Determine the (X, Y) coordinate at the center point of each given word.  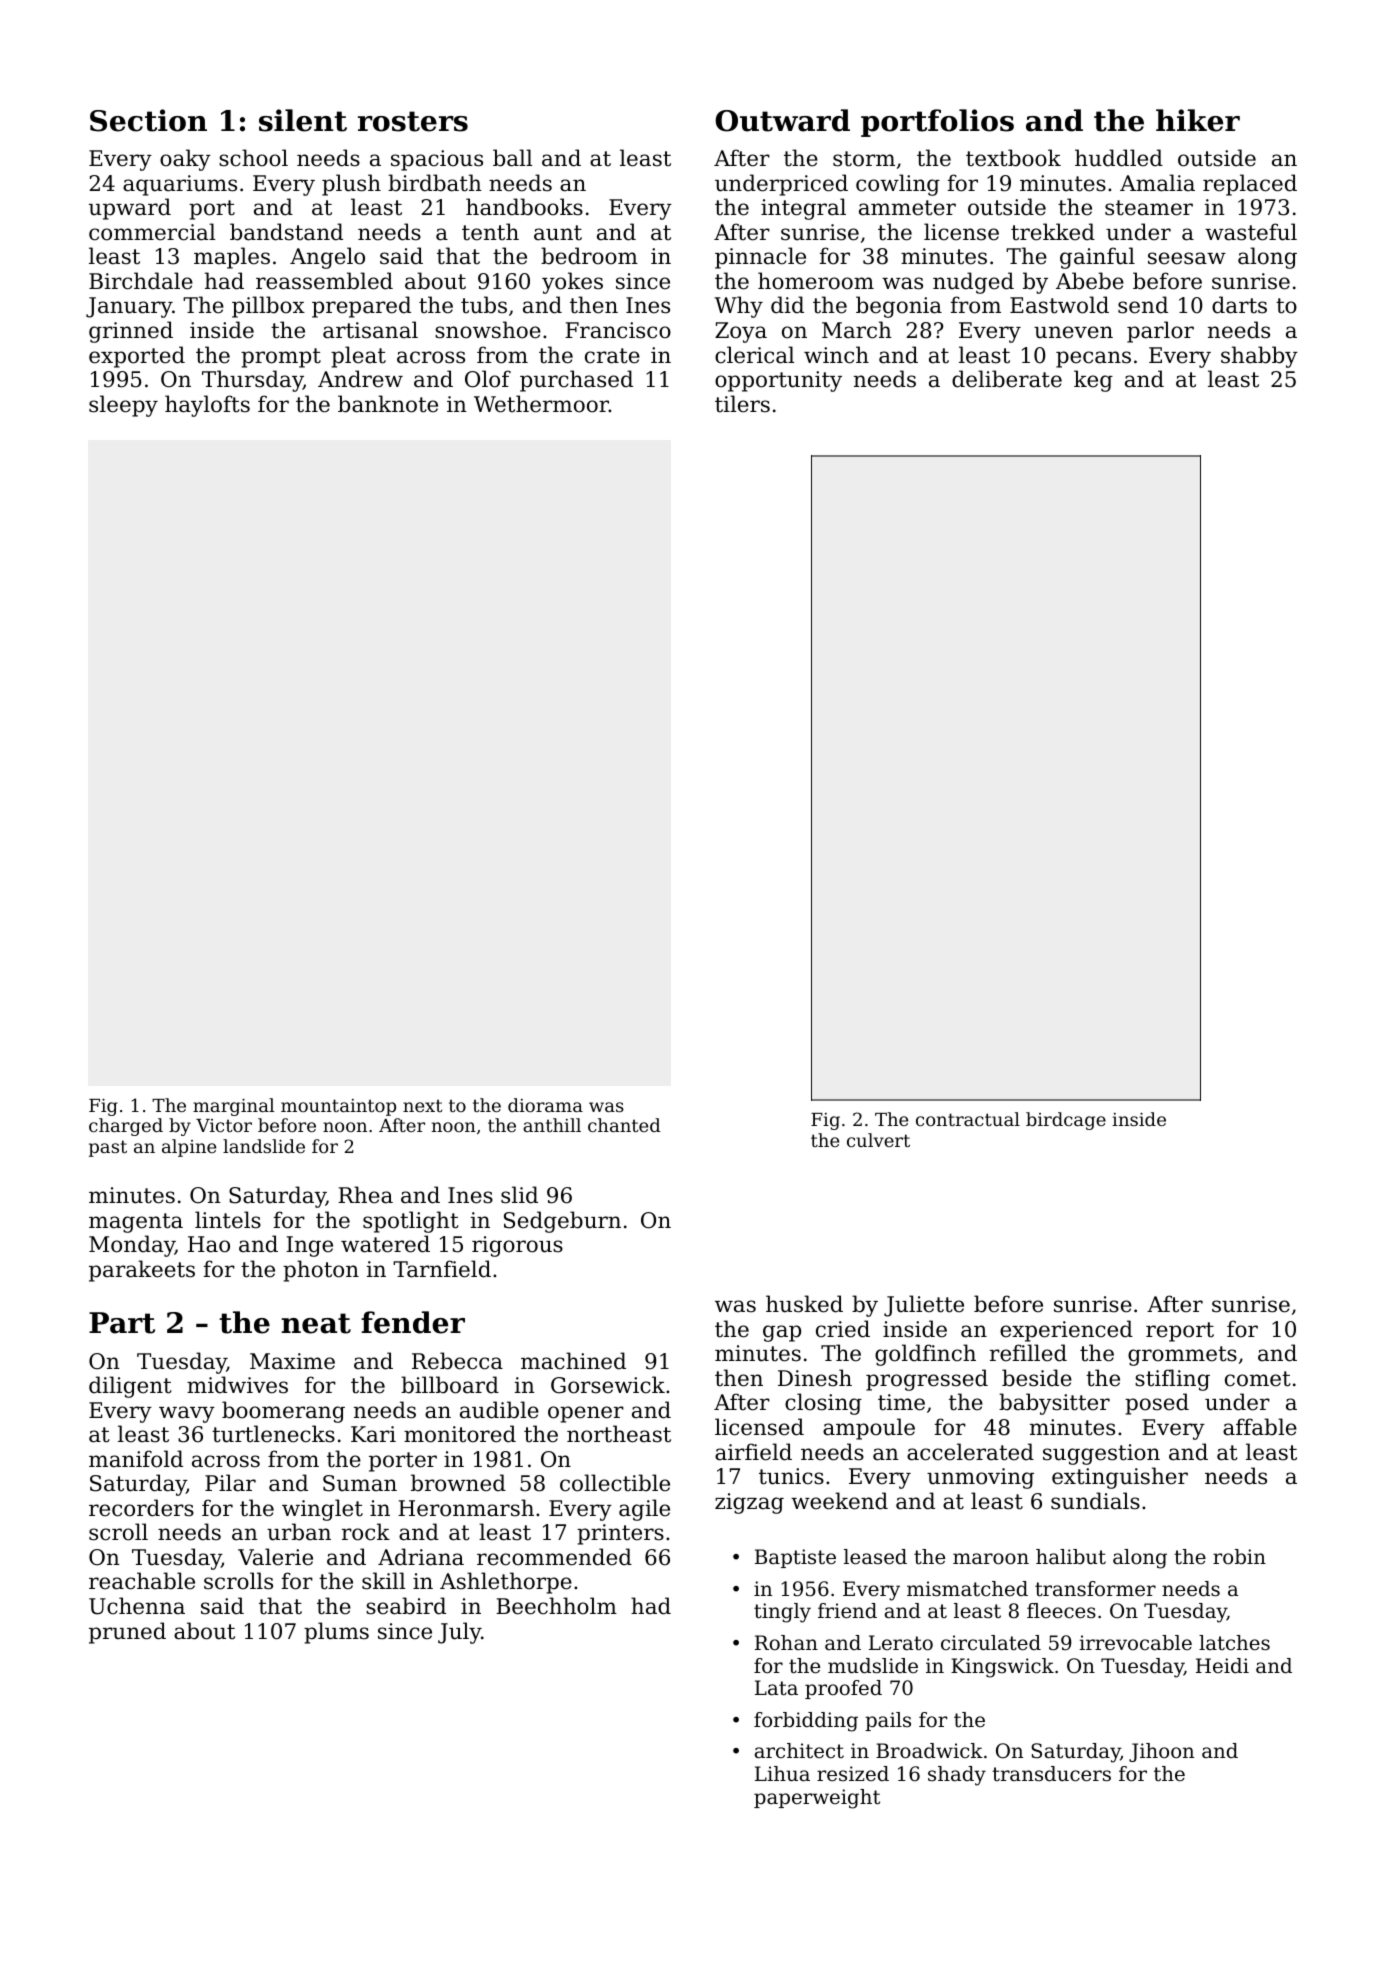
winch (836, 355)
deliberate (1007, 379)
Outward (782, 120)
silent (303, 120)
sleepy (123, 406)
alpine (189, 1148)
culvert (878, 1140)
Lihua (782, 1774)
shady (957, 1776)
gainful (1097, 258)
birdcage (1066, 1121)
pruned (127, 1633)
